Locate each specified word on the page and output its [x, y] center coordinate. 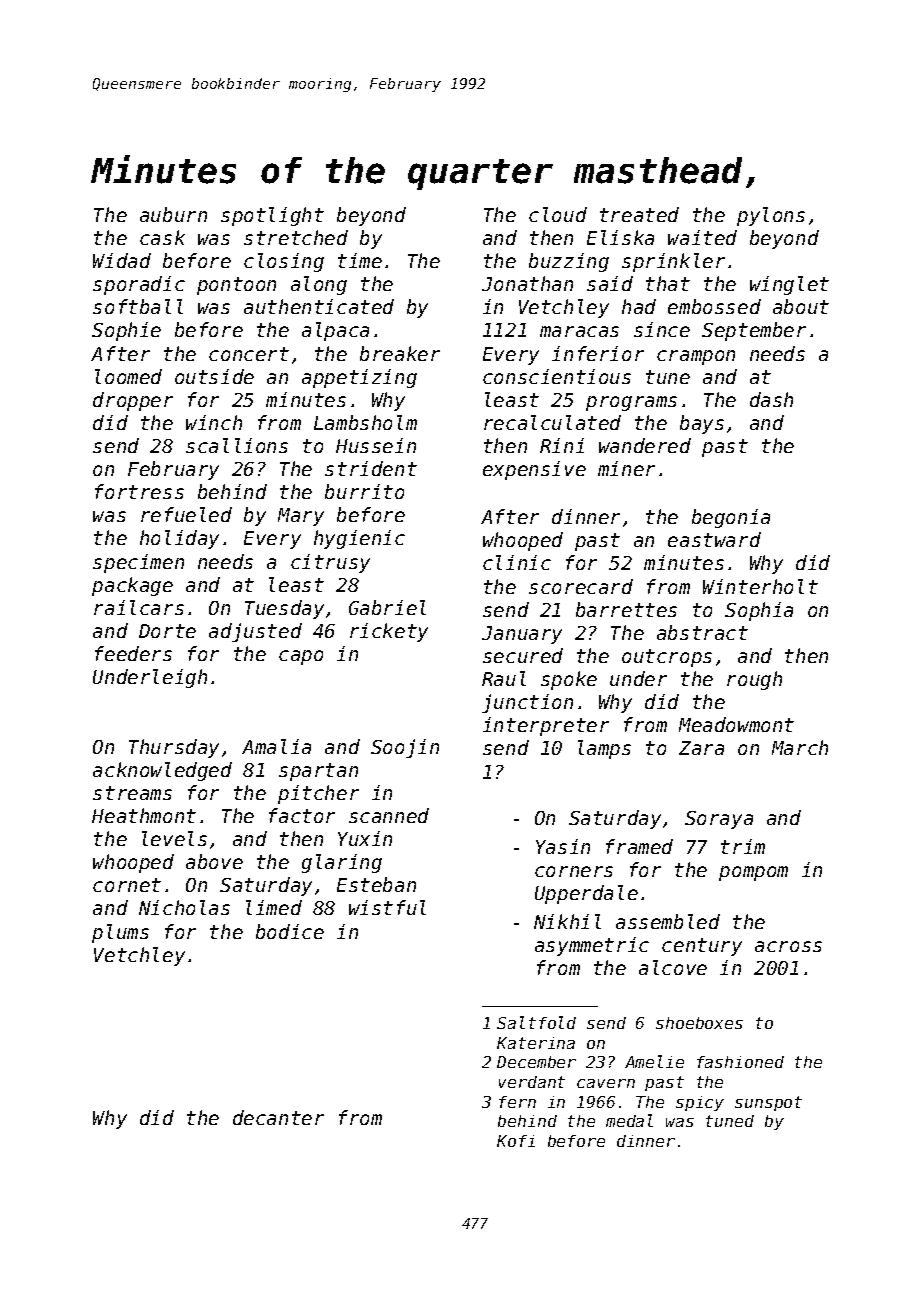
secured [523, 655]
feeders [133, 653]
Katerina [536, 1043]
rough [754, 680]
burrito [364, 491]
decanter [278, 1117]
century [702, 947]
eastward [714, 539]
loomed [128, 376]
